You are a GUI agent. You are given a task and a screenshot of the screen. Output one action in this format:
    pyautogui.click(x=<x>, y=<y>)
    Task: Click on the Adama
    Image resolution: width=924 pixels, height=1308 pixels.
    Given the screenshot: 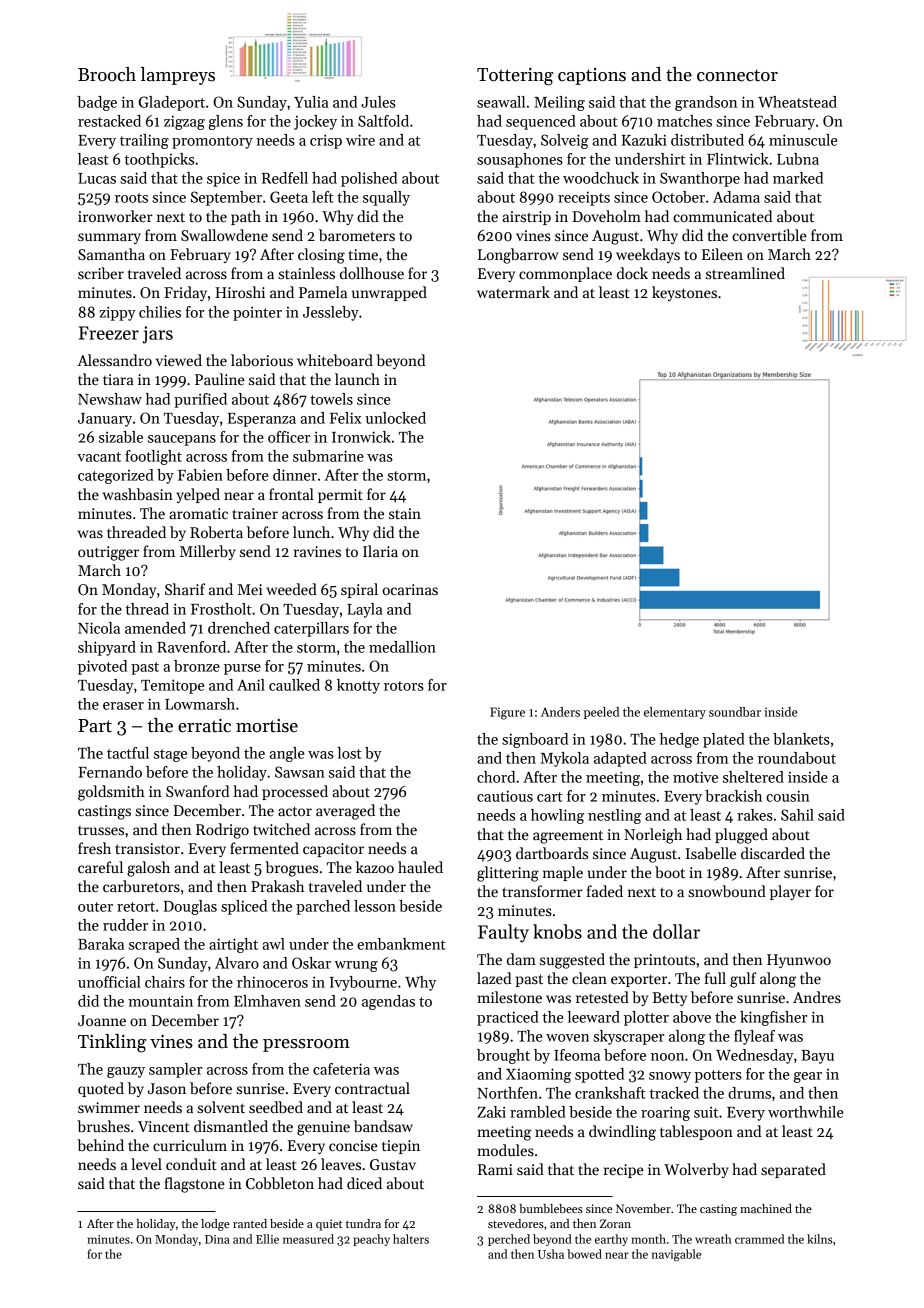 What is the action you would take?
    pyautogui.click(x=736, y=197)
